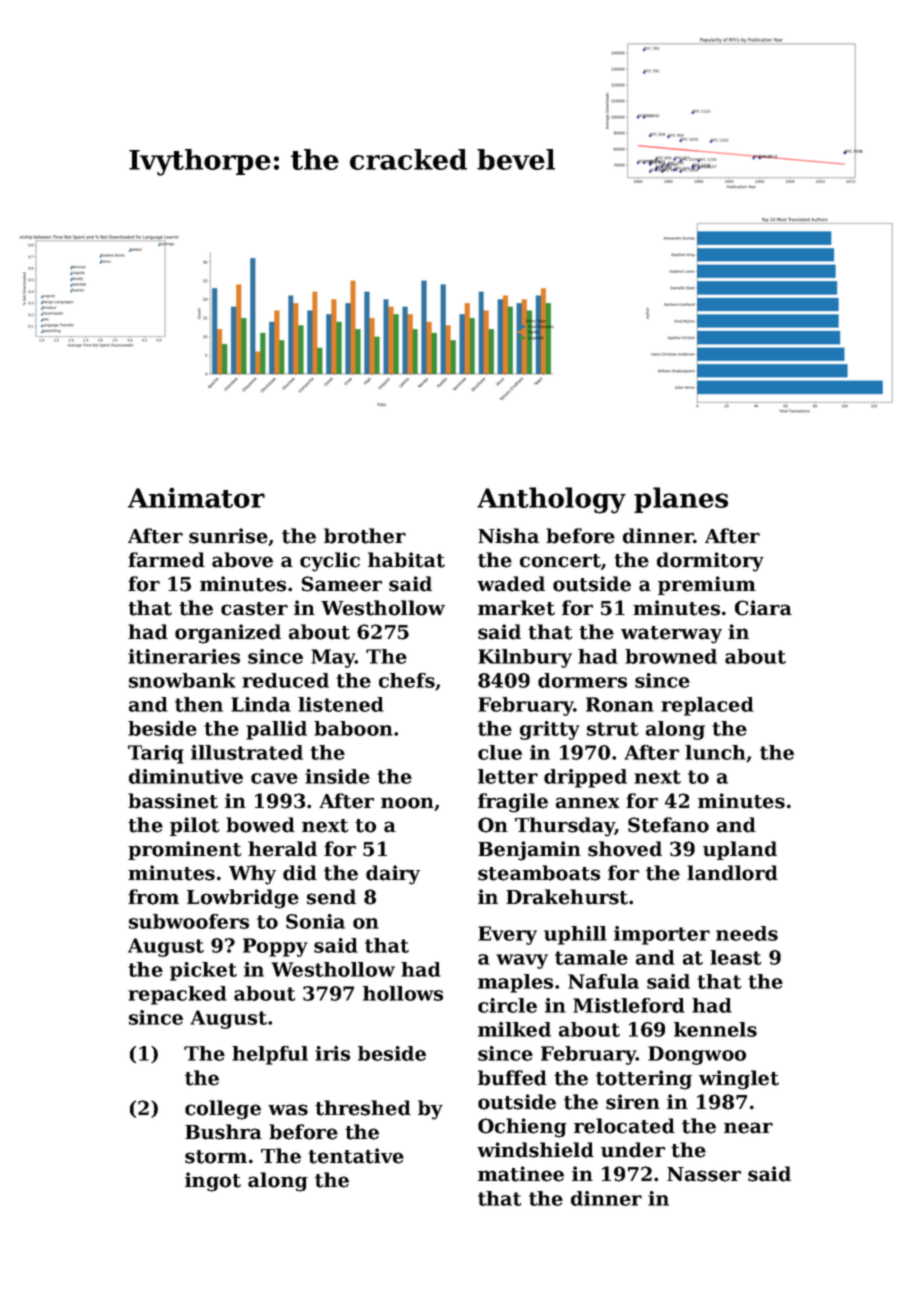  I want to click on bassinet, so click(173, 801).
